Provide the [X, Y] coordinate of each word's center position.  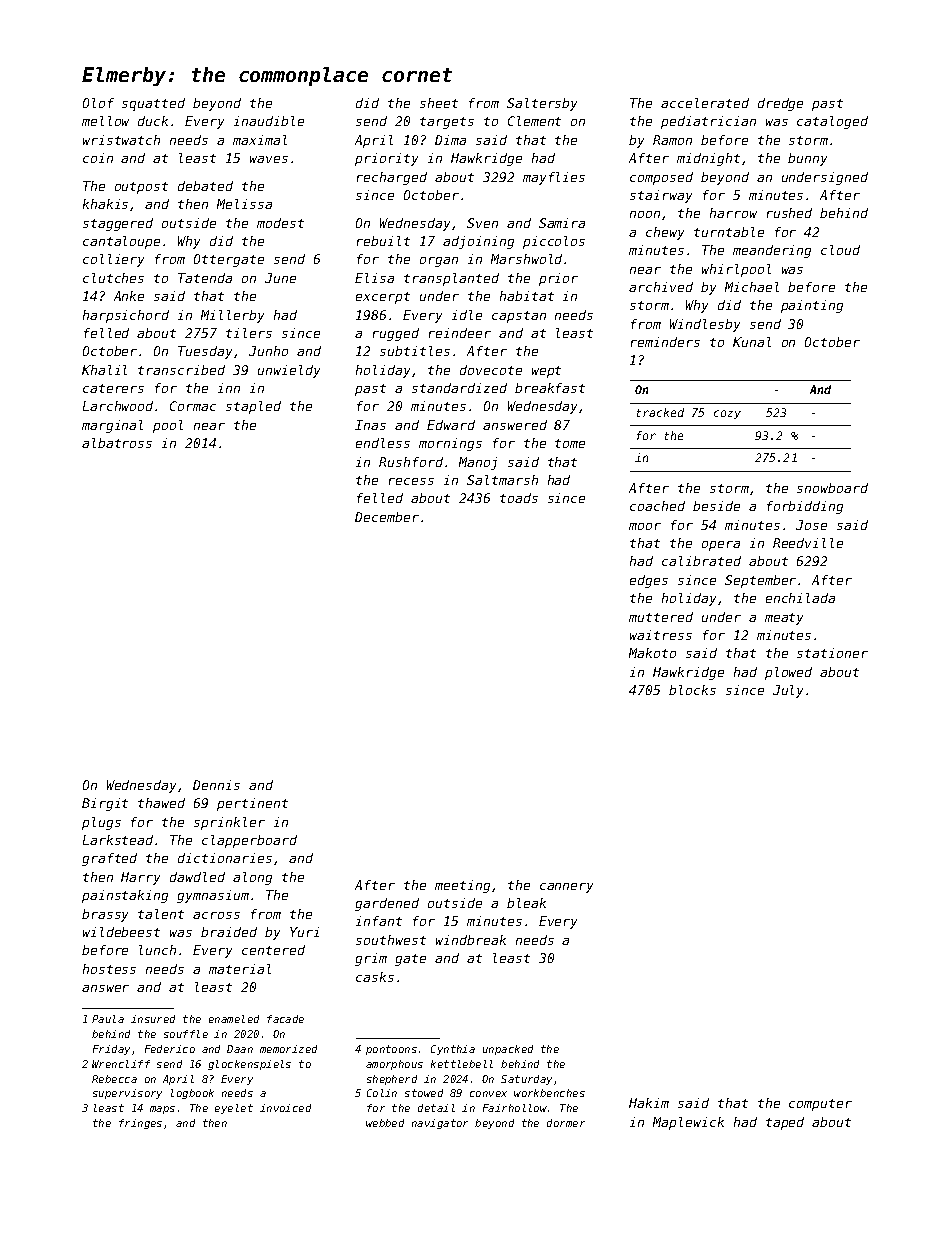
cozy [727, 414]
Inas [370, 425]
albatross [117, 443]
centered [273, 950]
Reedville [808, 543]
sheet [439, 103]
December [387, 517]
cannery [566, 888]
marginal [112, 426]
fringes [140, 1124]
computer [820, 1105]
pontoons [391, 1050]
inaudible [269, 121]
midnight [708, 159]
